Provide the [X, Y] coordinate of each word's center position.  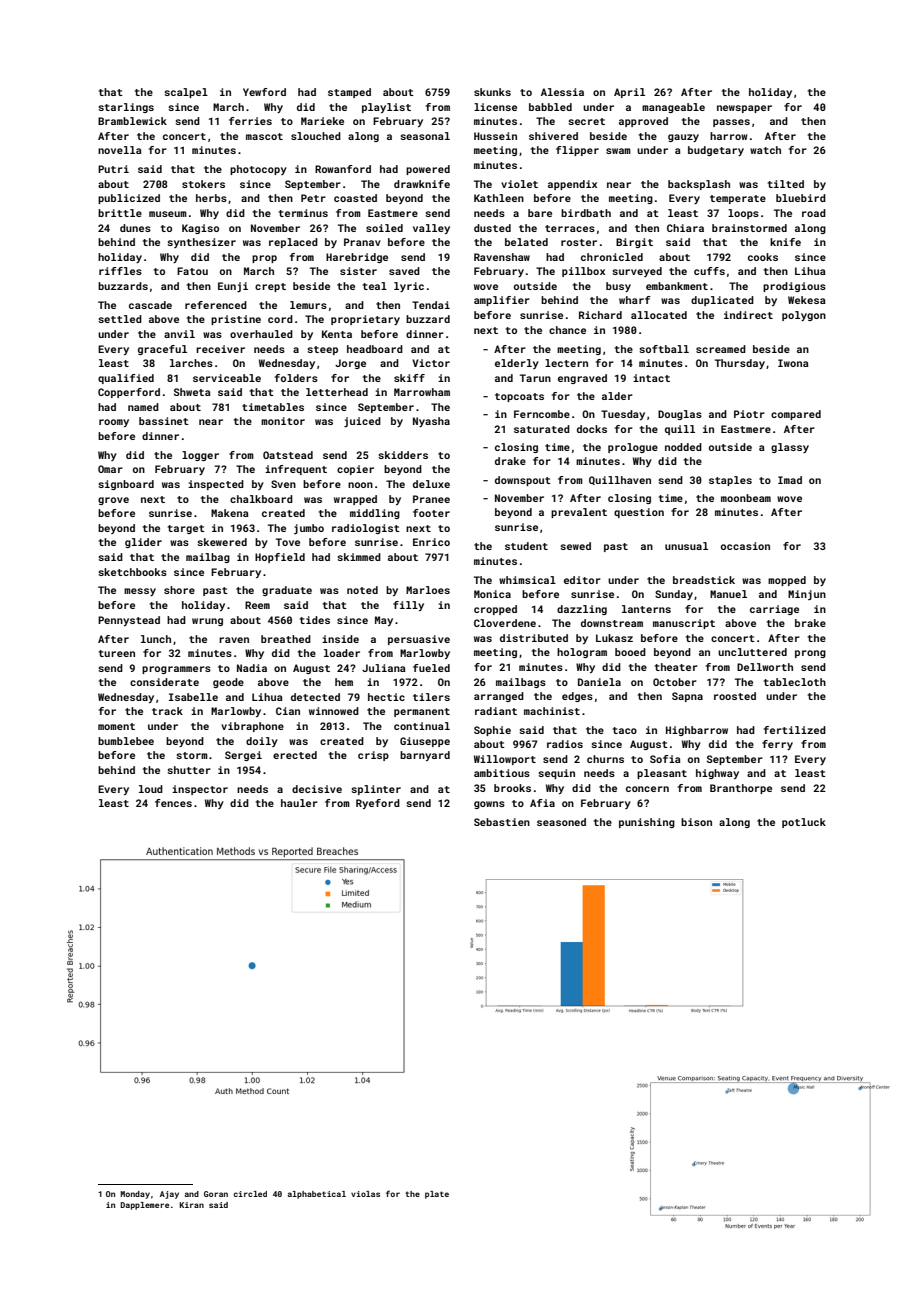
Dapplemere [144, 1206]
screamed [721, 349]
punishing [647, 823]
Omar [110, 469]
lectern [566, 363]
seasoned [561, 822]
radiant [496, 711]
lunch [156, 639]
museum [168, 214]
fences [173, 803]
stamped [349, 93]
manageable [673, 108]
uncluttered [752, 652]
